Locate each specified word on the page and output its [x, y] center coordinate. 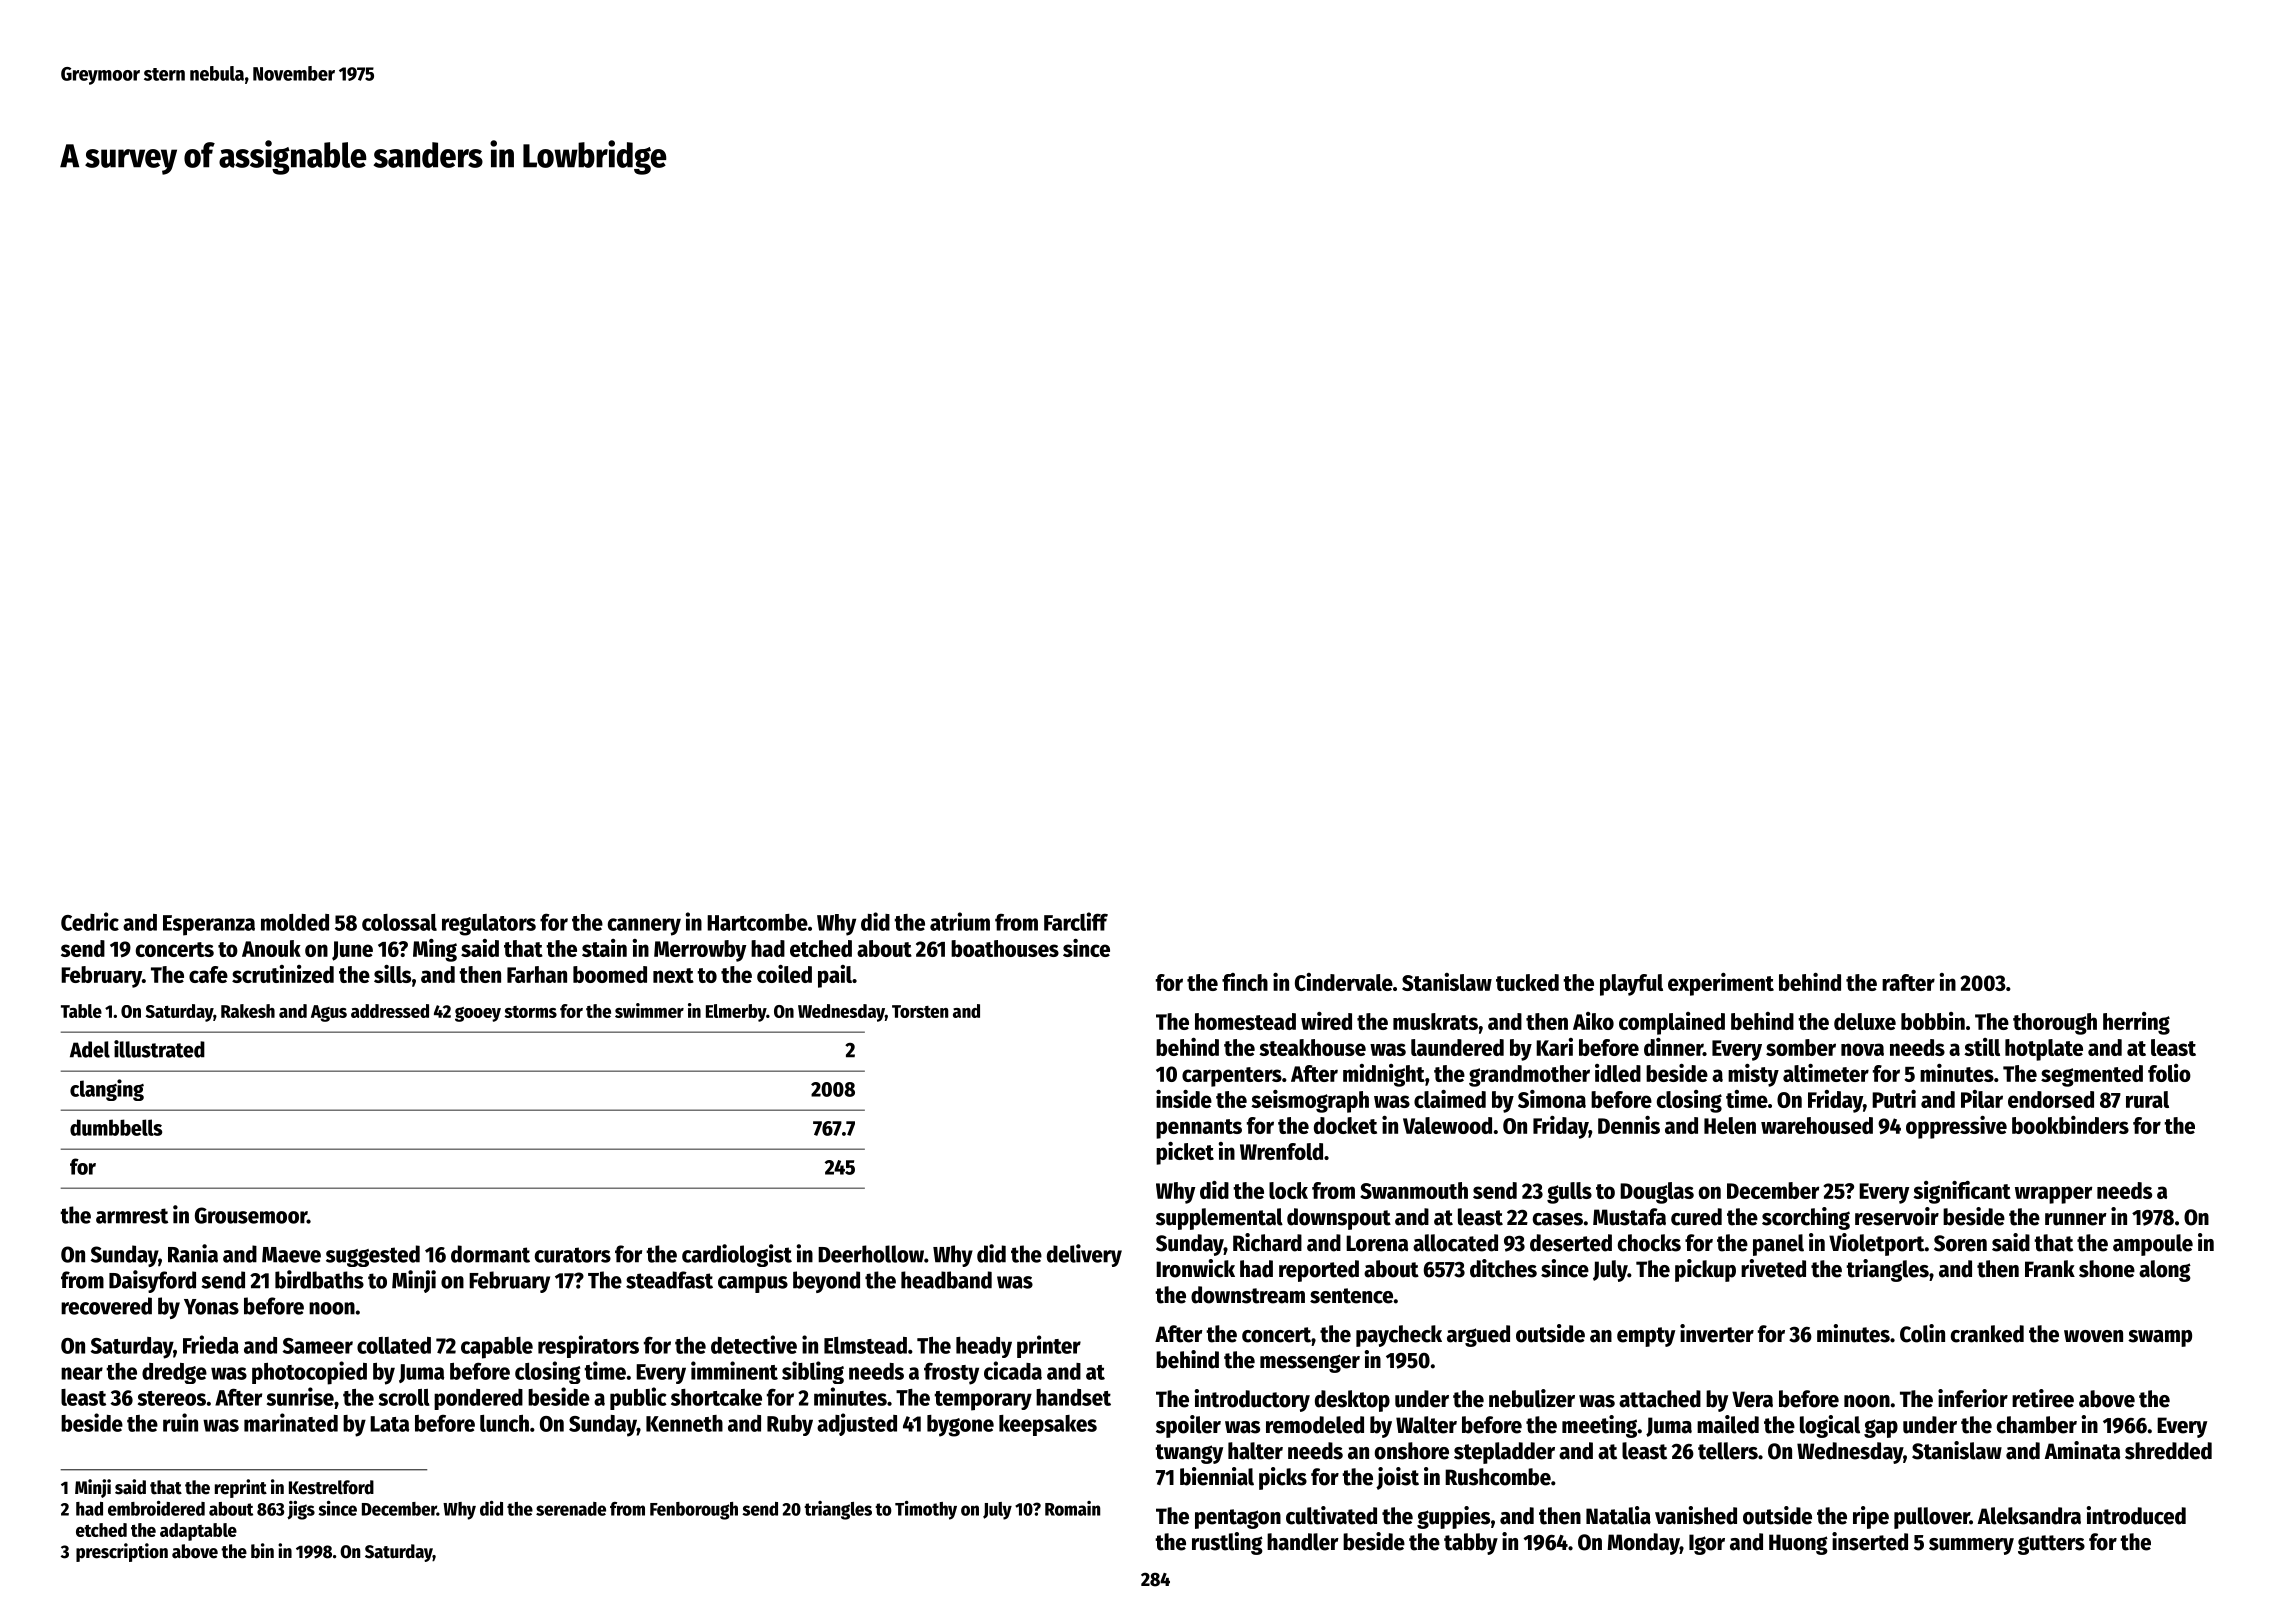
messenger [1310, 1363]
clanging [107, 1090]
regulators [489, 925]
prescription [122, 1552]
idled [1618, 1073]
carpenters [1232, 1077]
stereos [172, 1398]
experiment [1721, 984]
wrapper [2053, 1195]
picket [1185, 1153]
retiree [2043, 1398]
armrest [132, 1216]
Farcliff [1076, 921]
